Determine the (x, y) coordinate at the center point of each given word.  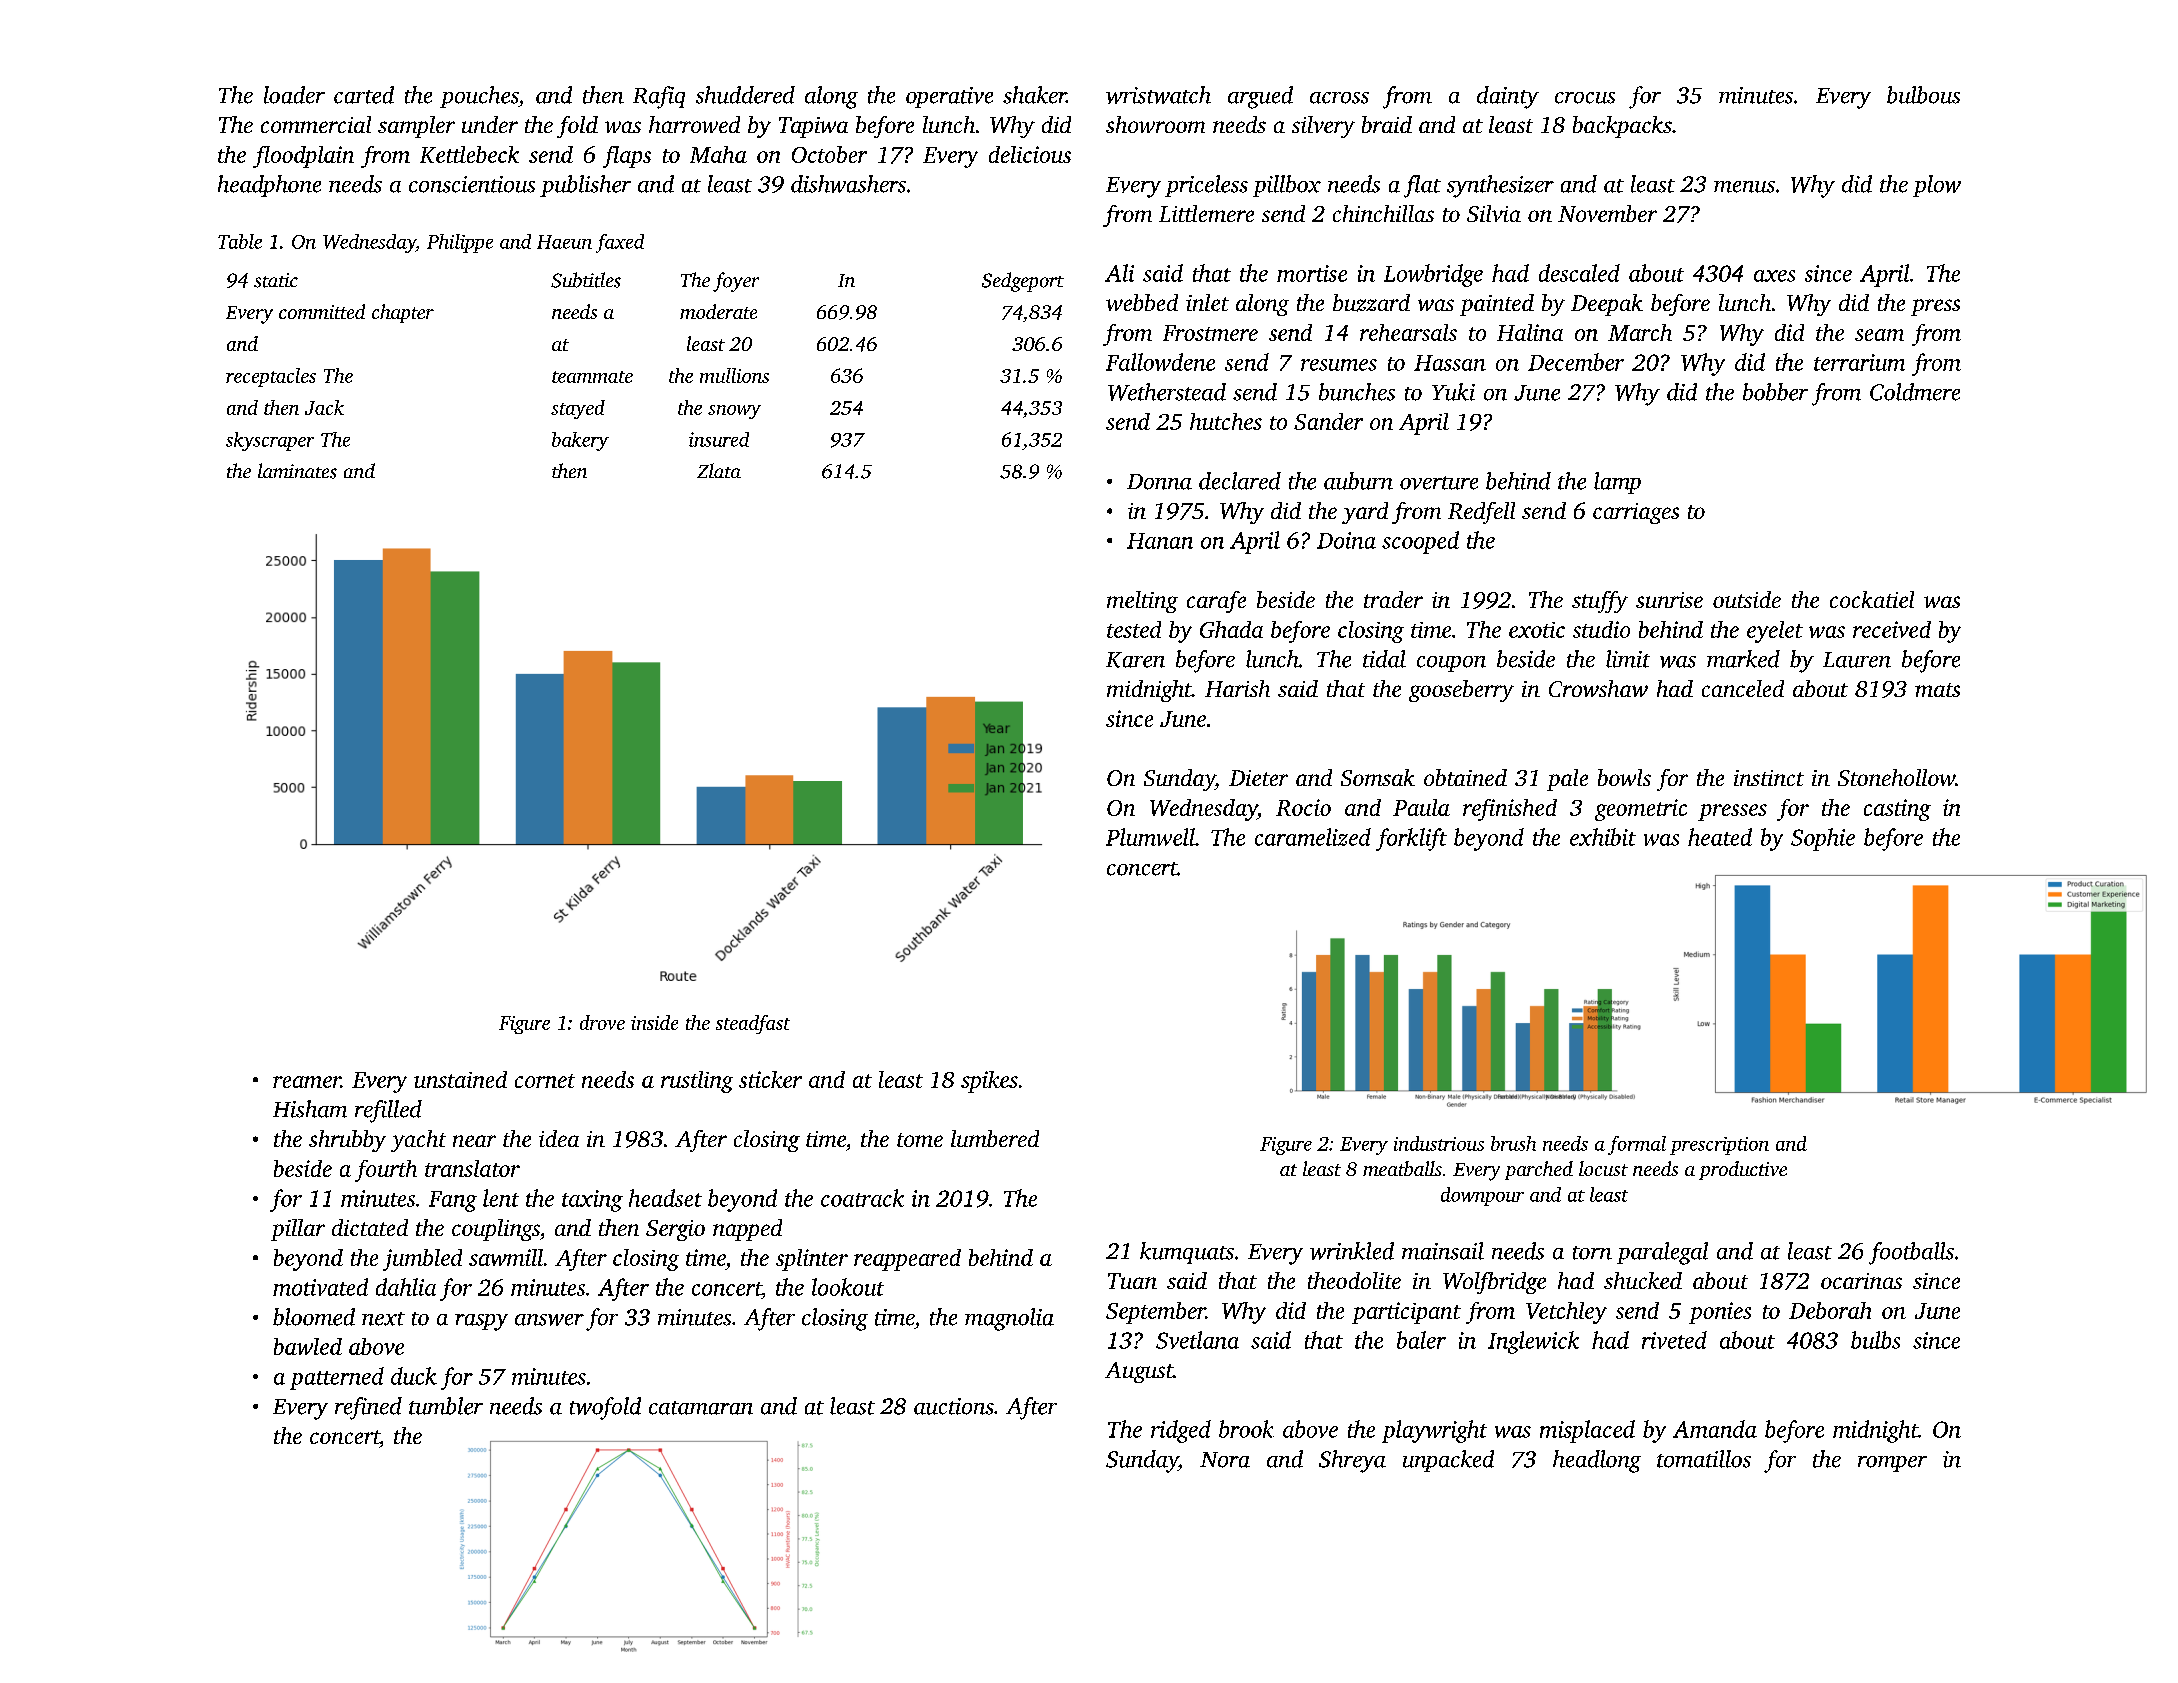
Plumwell (1150, 837)
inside (654, 1022)
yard (1365, 513)
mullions (734, 375)
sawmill (506, 1257)
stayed (578, 409)
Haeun (564, 242)
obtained (1465, 777)
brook (1246, 1429)
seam (1879, 335)
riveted (1674, 1340)
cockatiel (1872, 599)
